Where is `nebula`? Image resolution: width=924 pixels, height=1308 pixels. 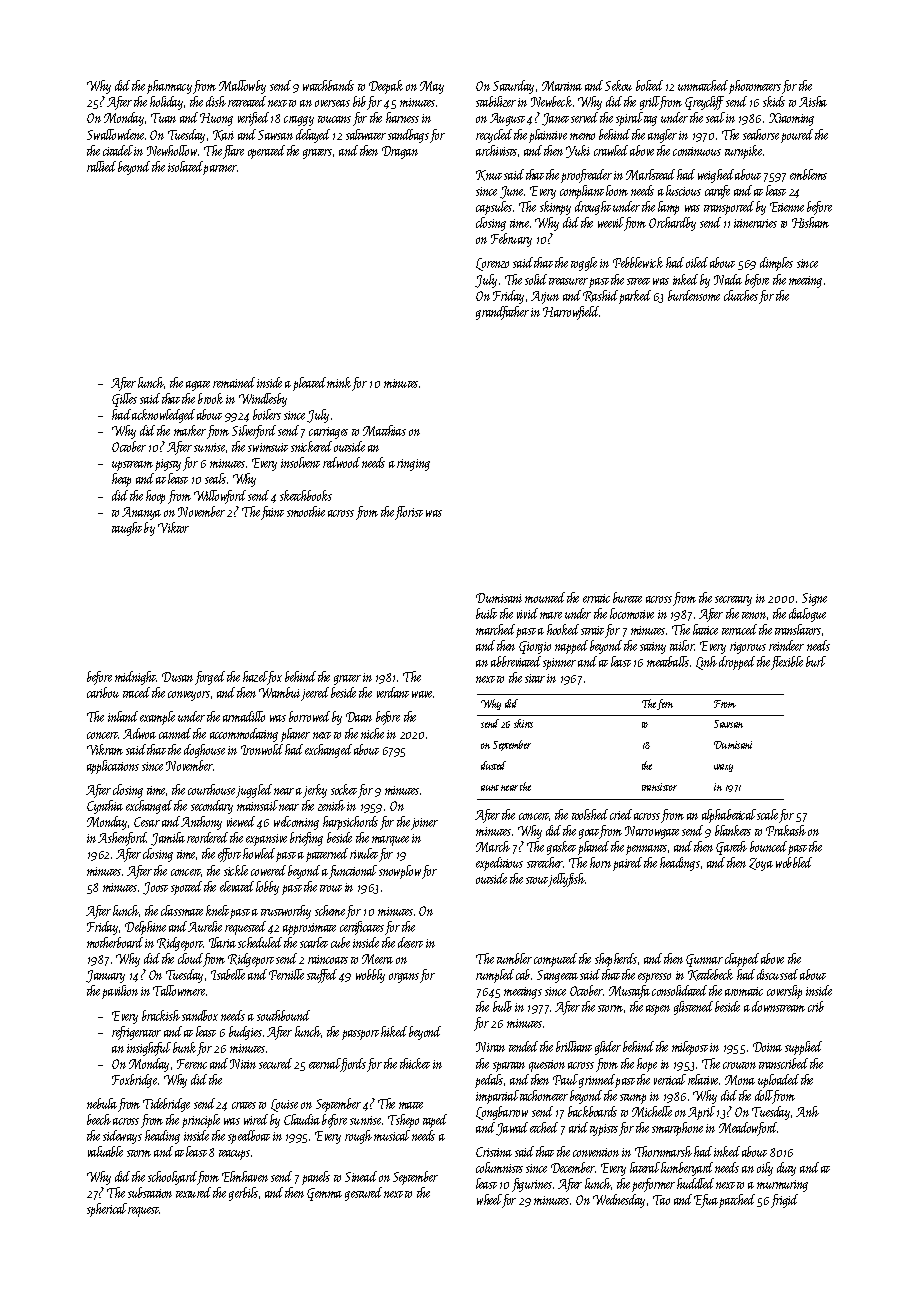
nebula is located at coordinates (102, 1103).
